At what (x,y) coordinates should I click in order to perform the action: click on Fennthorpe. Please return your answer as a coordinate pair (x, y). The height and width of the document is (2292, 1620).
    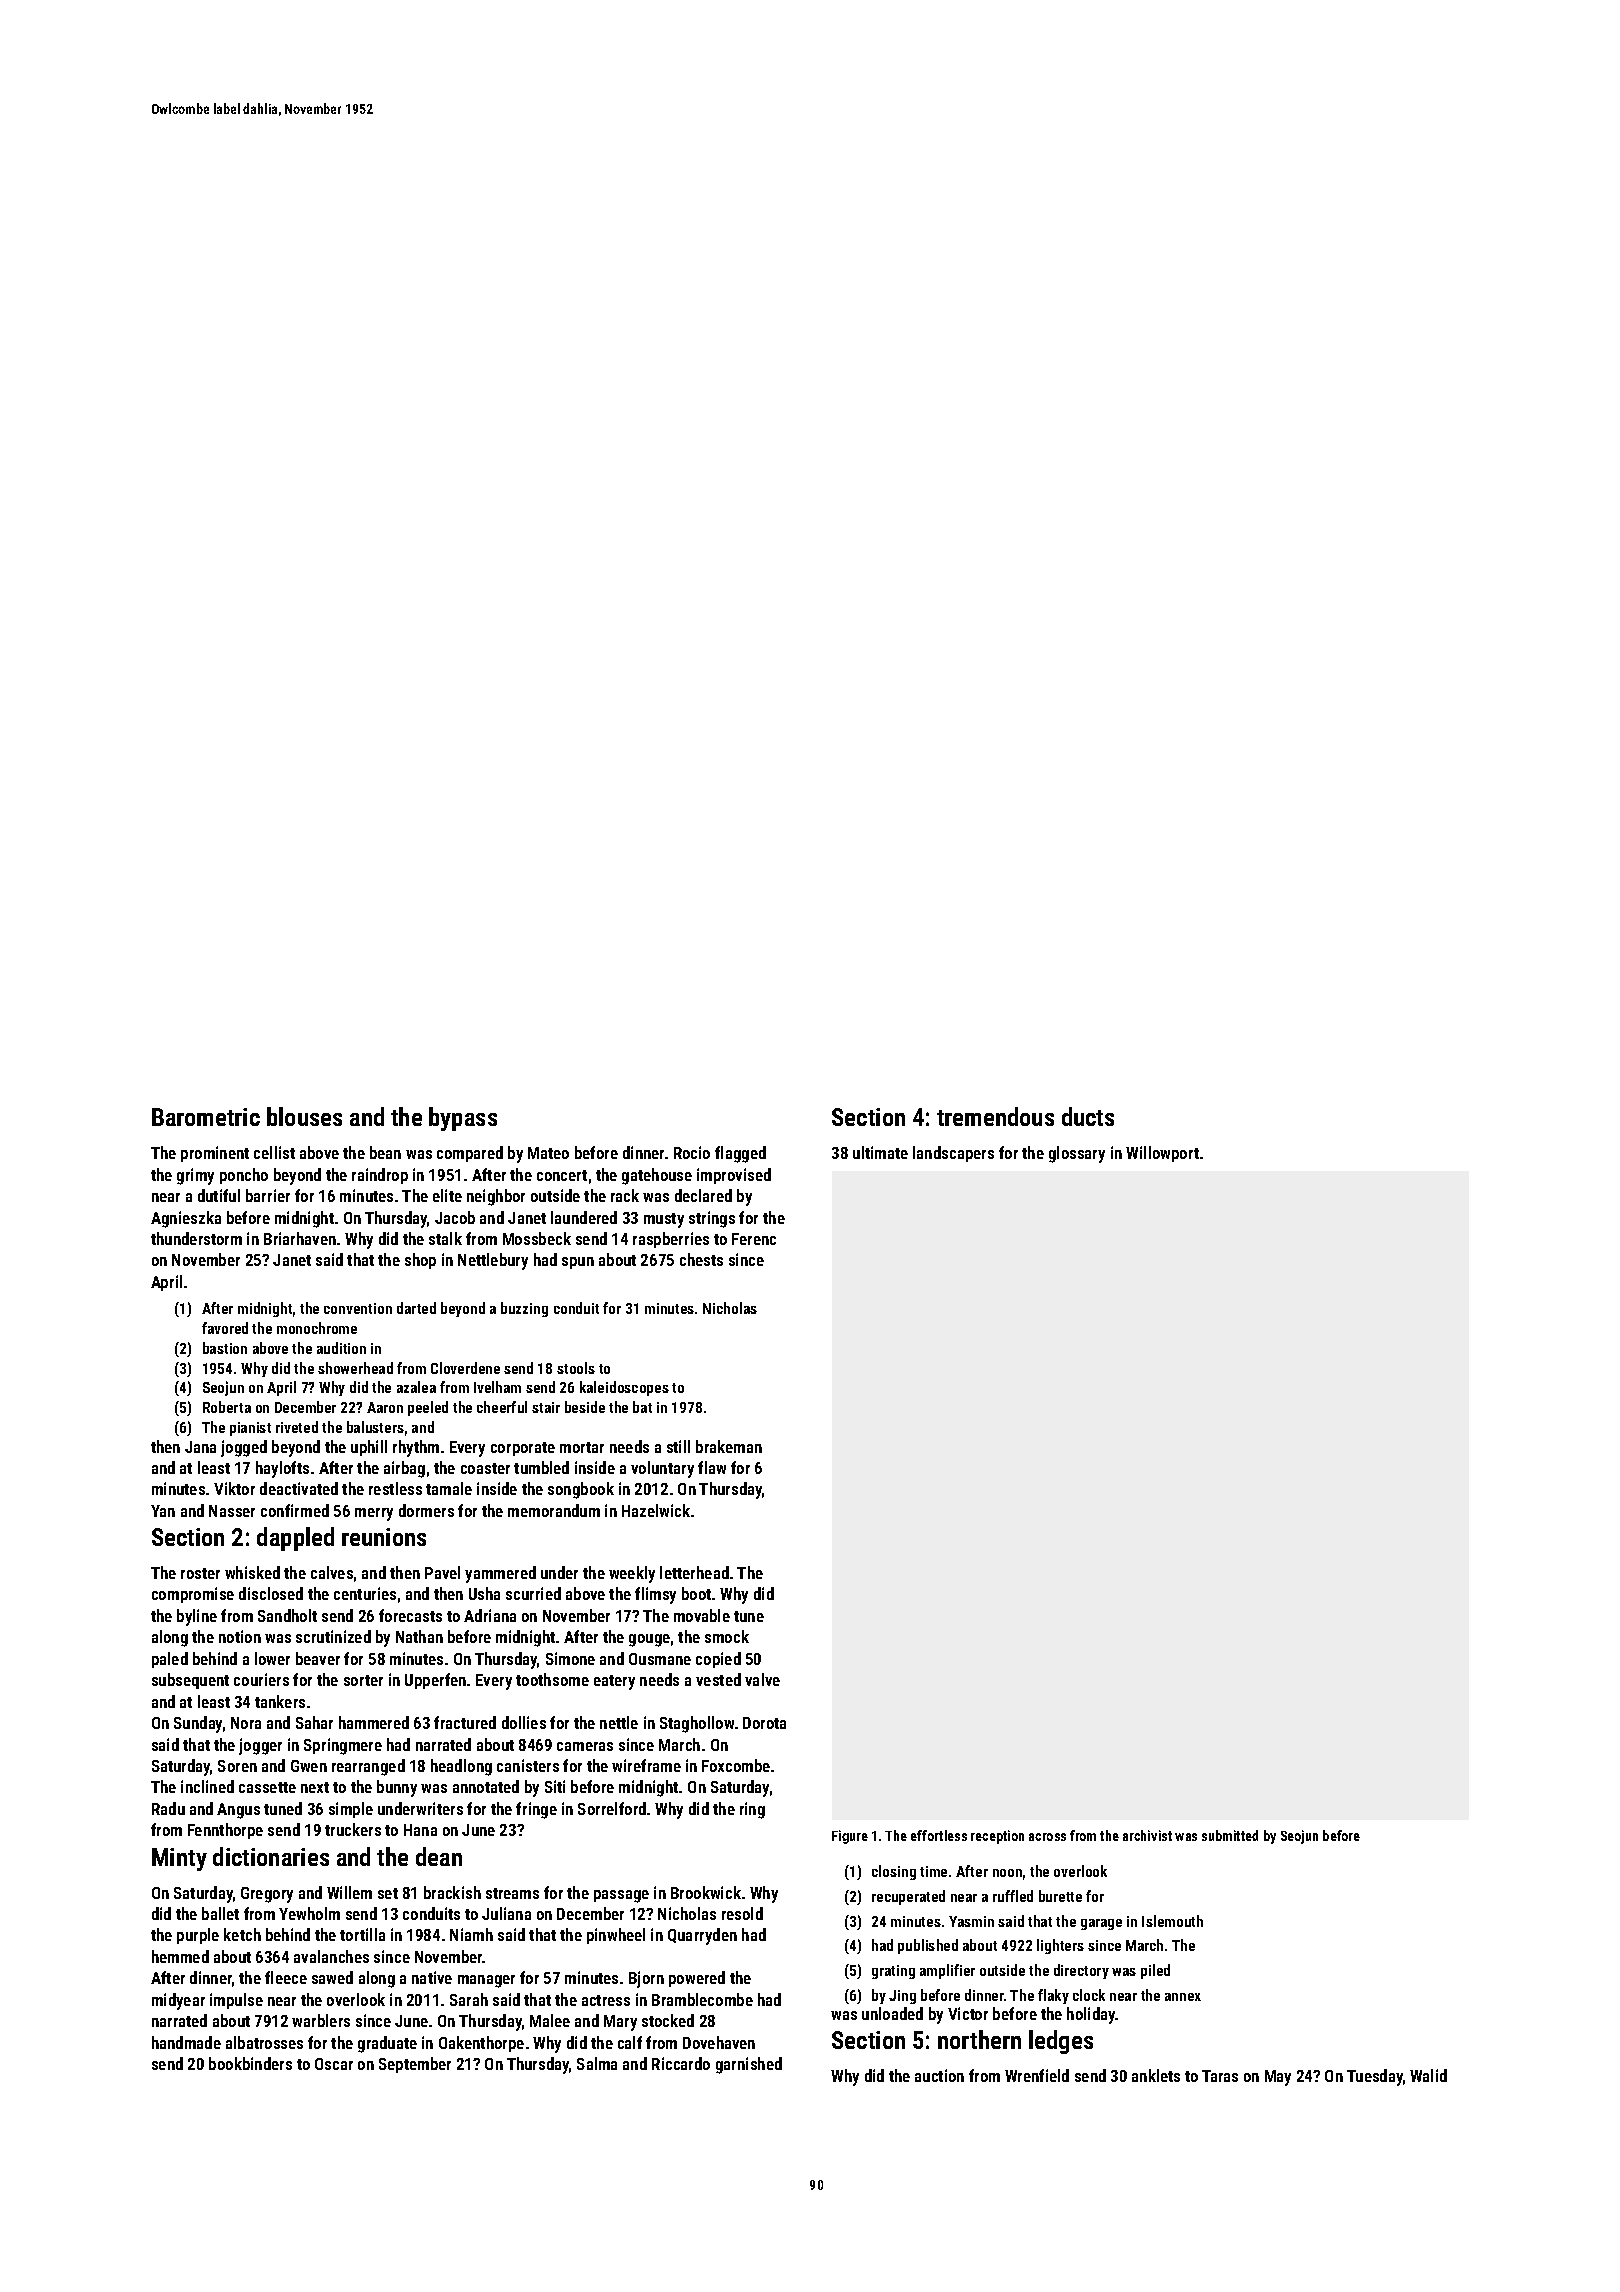
    Looking at the image, I should click on (225, 1831).
